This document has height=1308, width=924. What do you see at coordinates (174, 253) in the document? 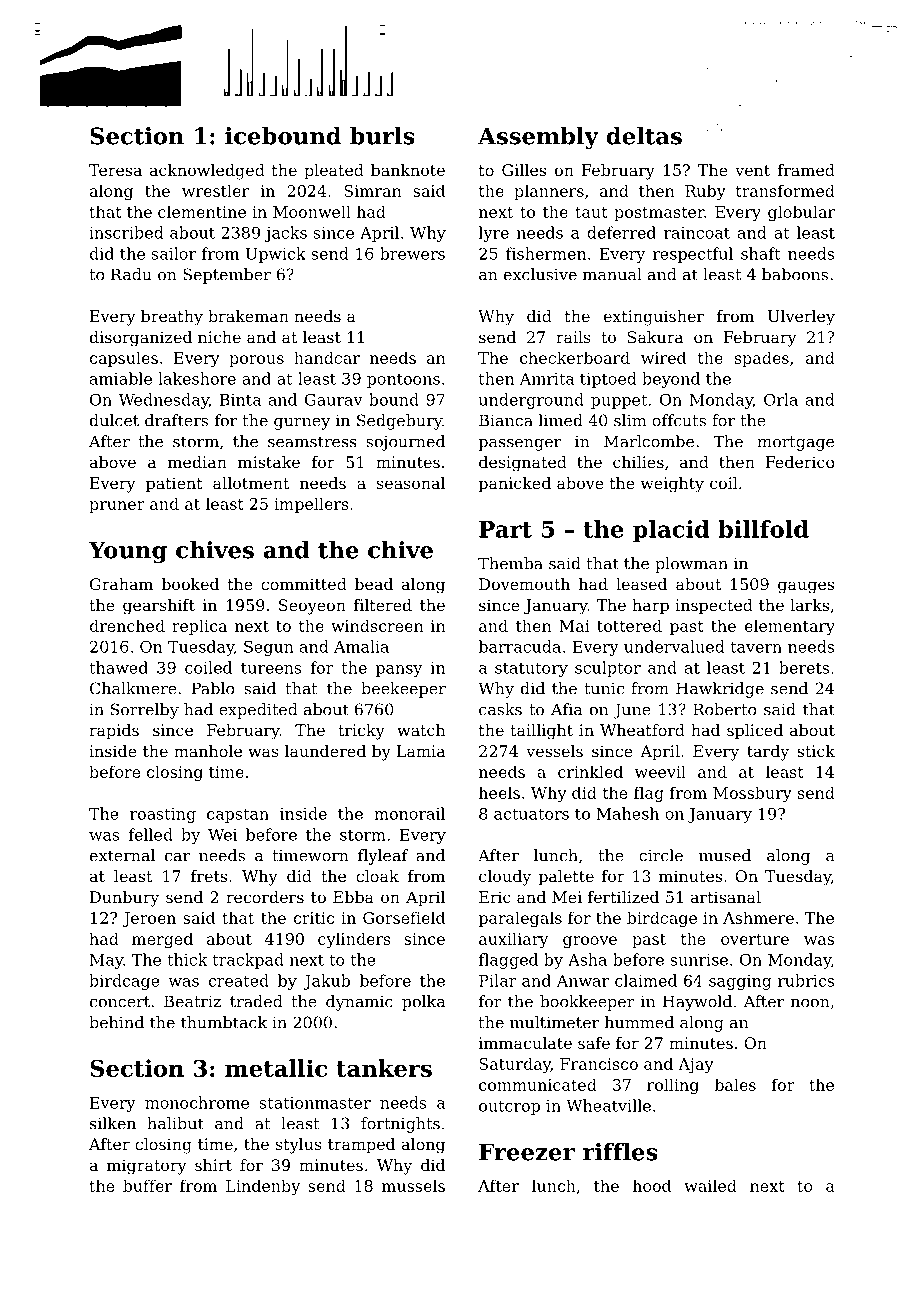
I see `sailor` at bounding box center [174, 253].
